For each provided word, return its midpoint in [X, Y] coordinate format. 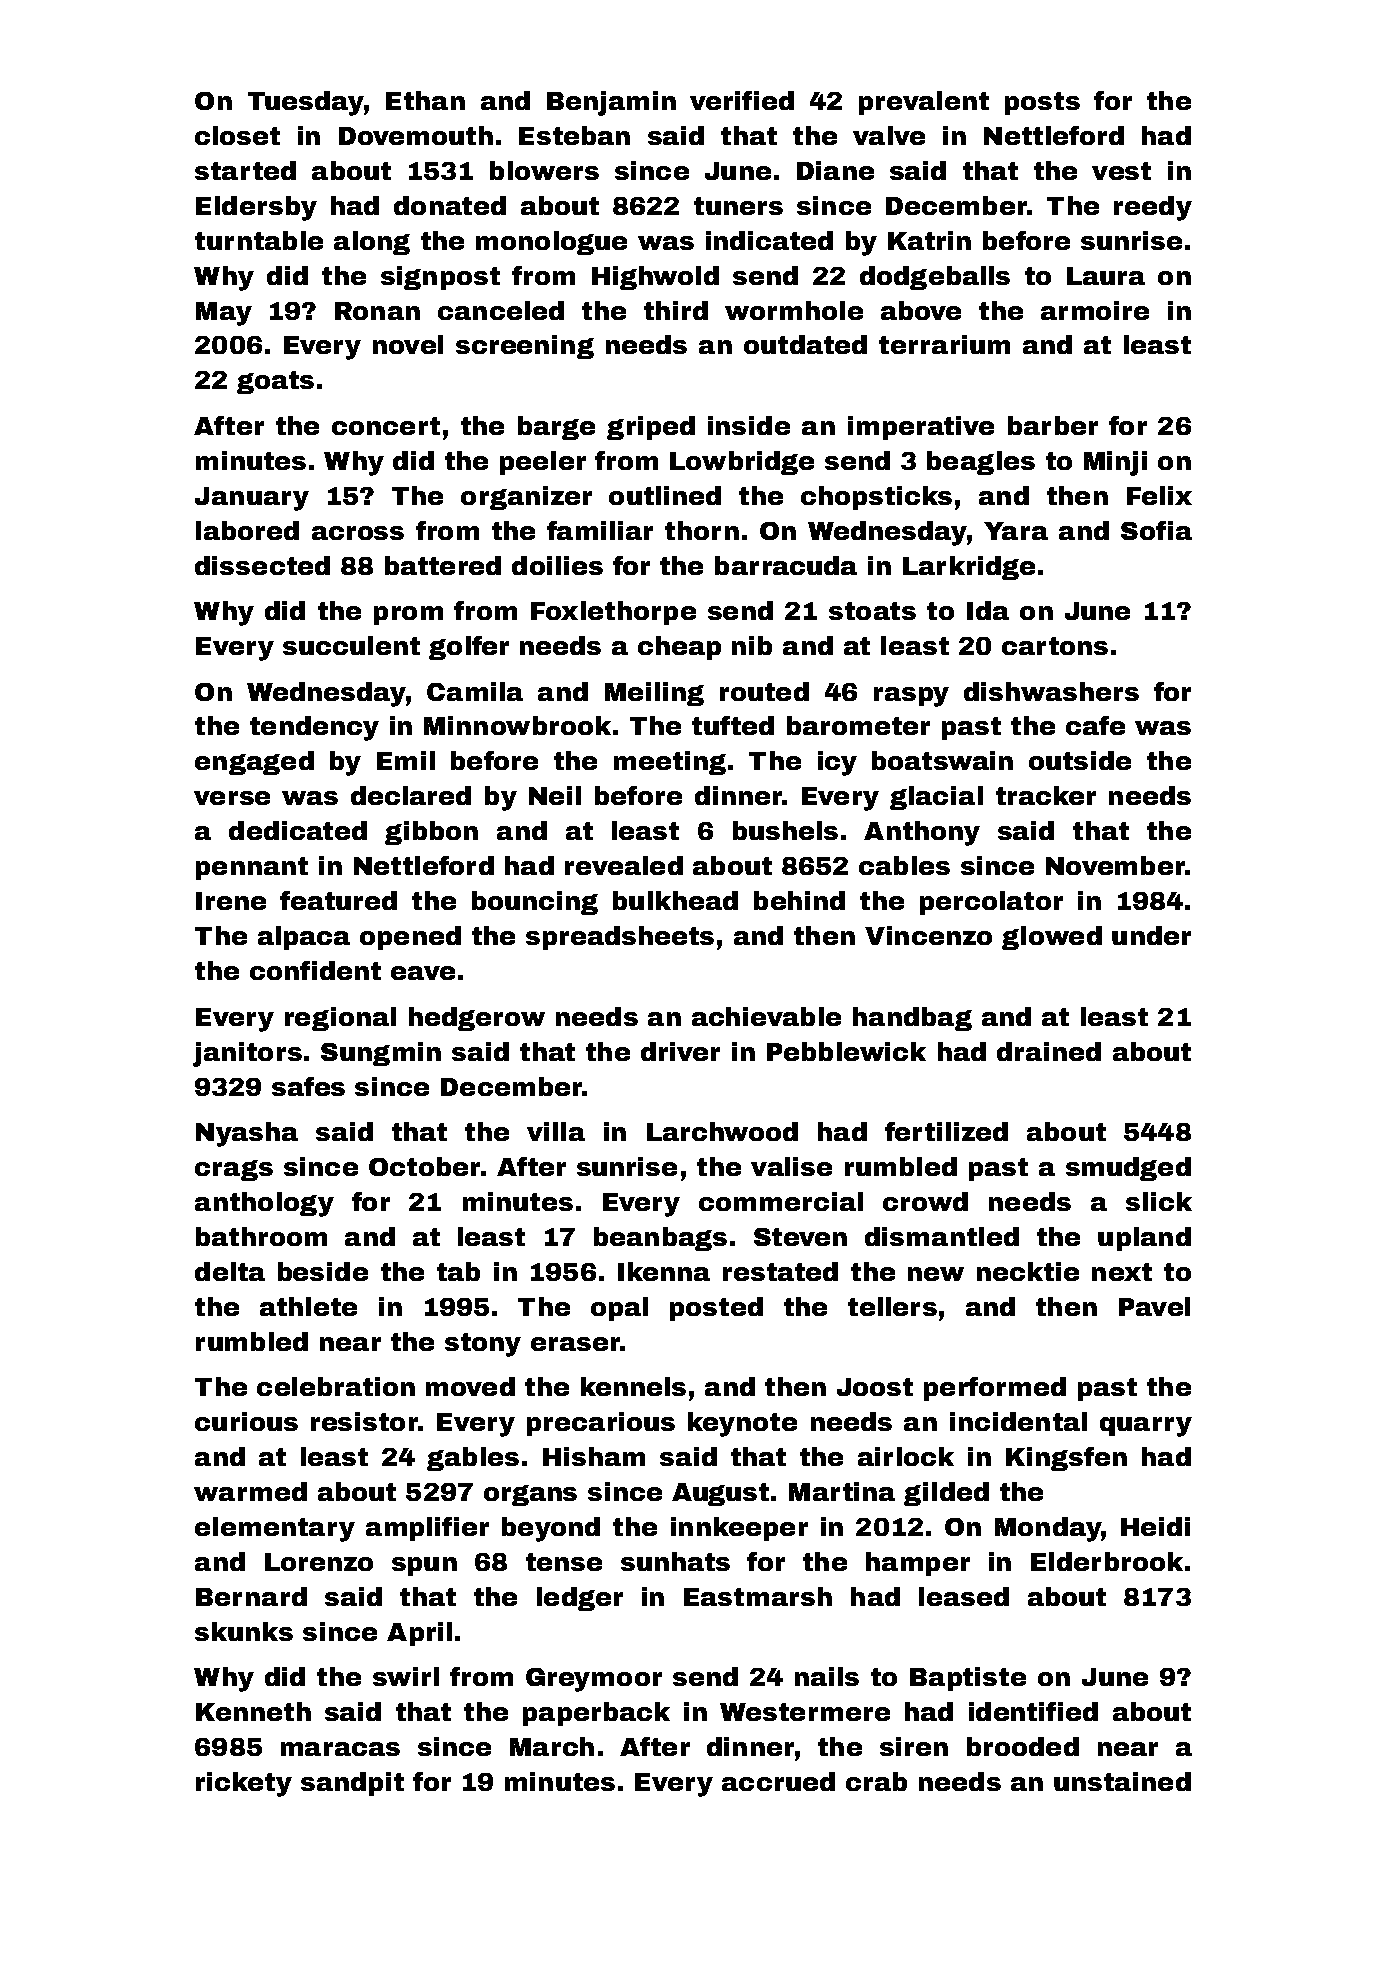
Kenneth [253, 1711]
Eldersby [256, 208]
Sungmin [381, 1054]
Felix [1159, 495]
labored [247, 530]
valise [791, 1166]
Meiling [654, 694]
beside [323, 1271]
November [1115, 865]
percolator [991, 903]
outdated [805, 344]
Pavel [1154, 1306]
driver [680, 1051]
